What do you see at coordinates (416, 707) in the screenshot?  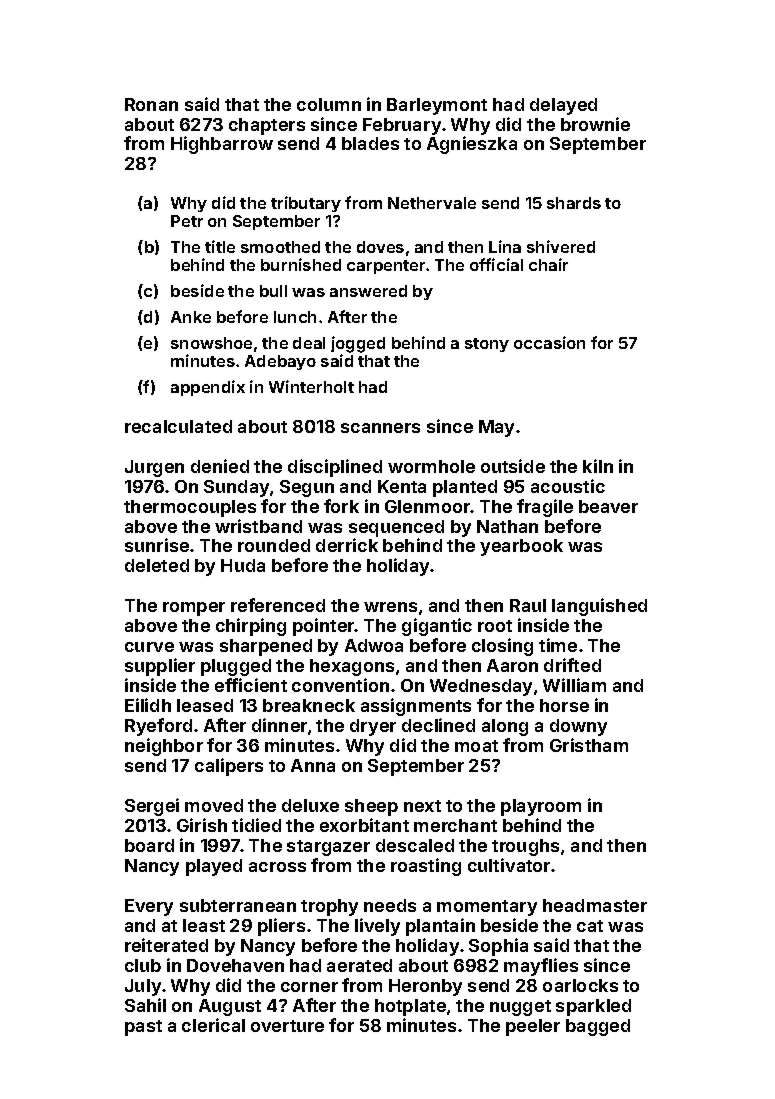 I see `assignments` at bounding box center [416, 707].
